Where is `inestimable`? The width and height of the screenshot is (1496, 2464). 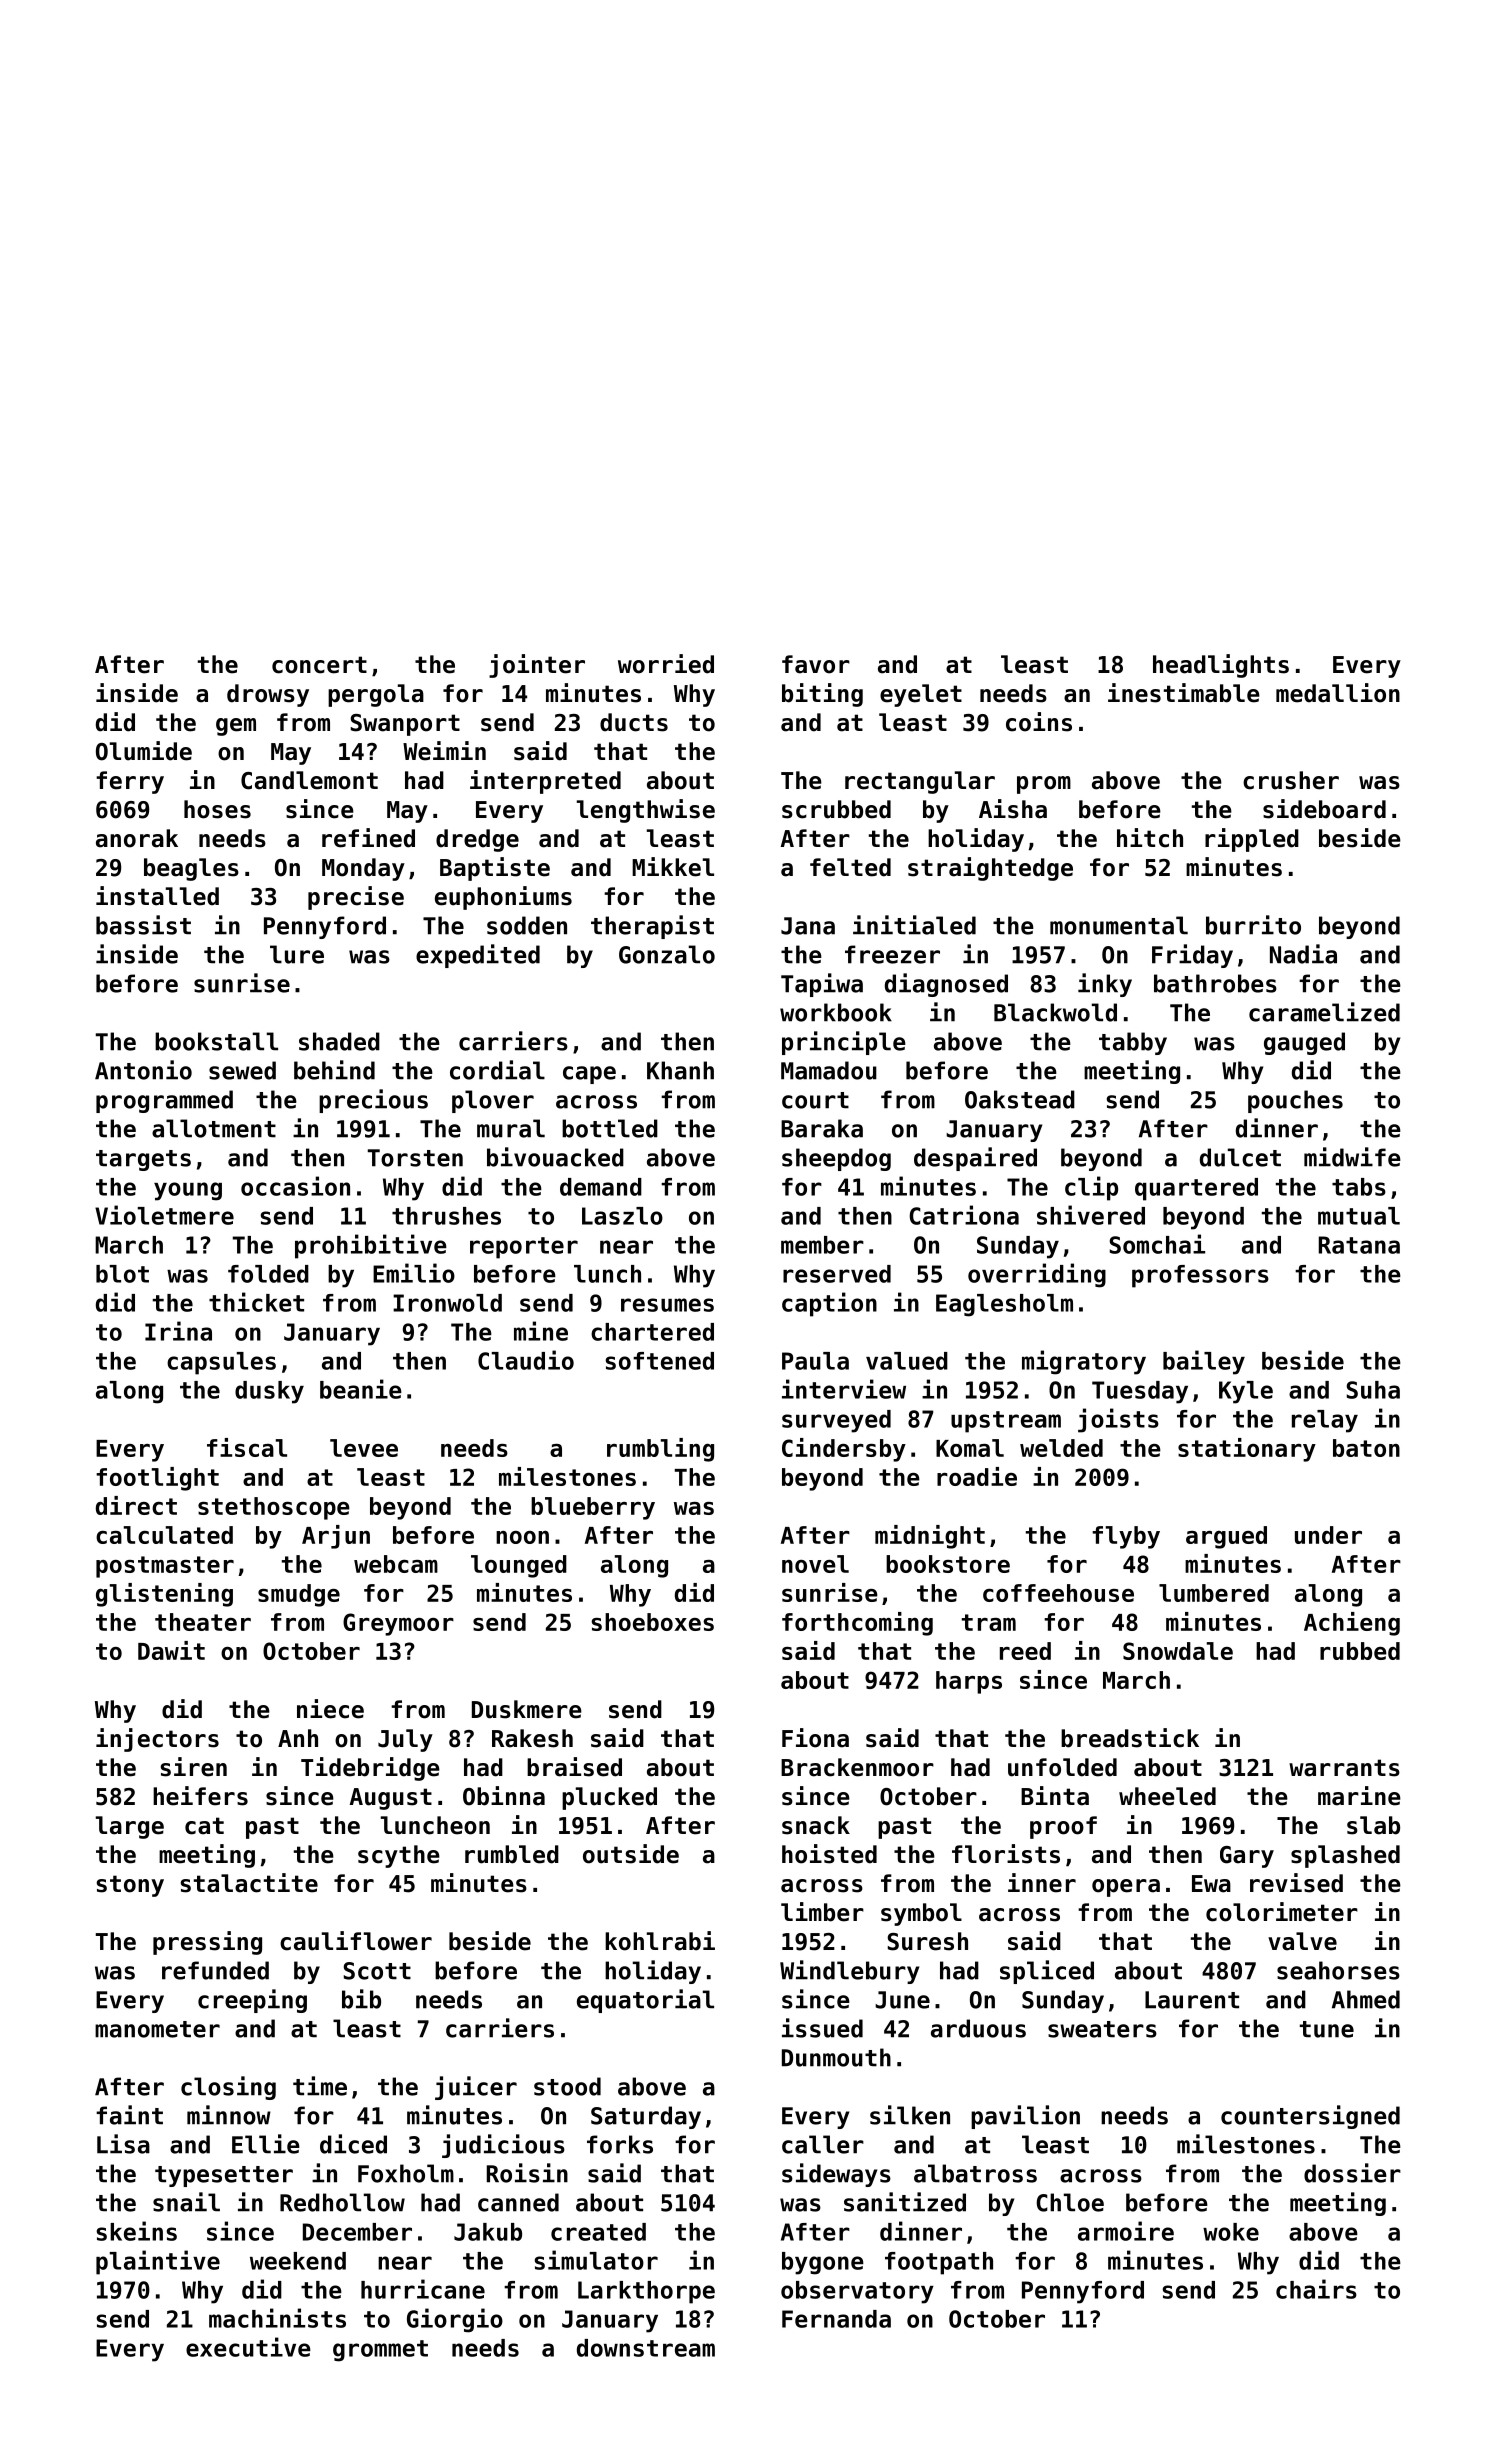
inestimable is located at coordinates (1184, 693).
